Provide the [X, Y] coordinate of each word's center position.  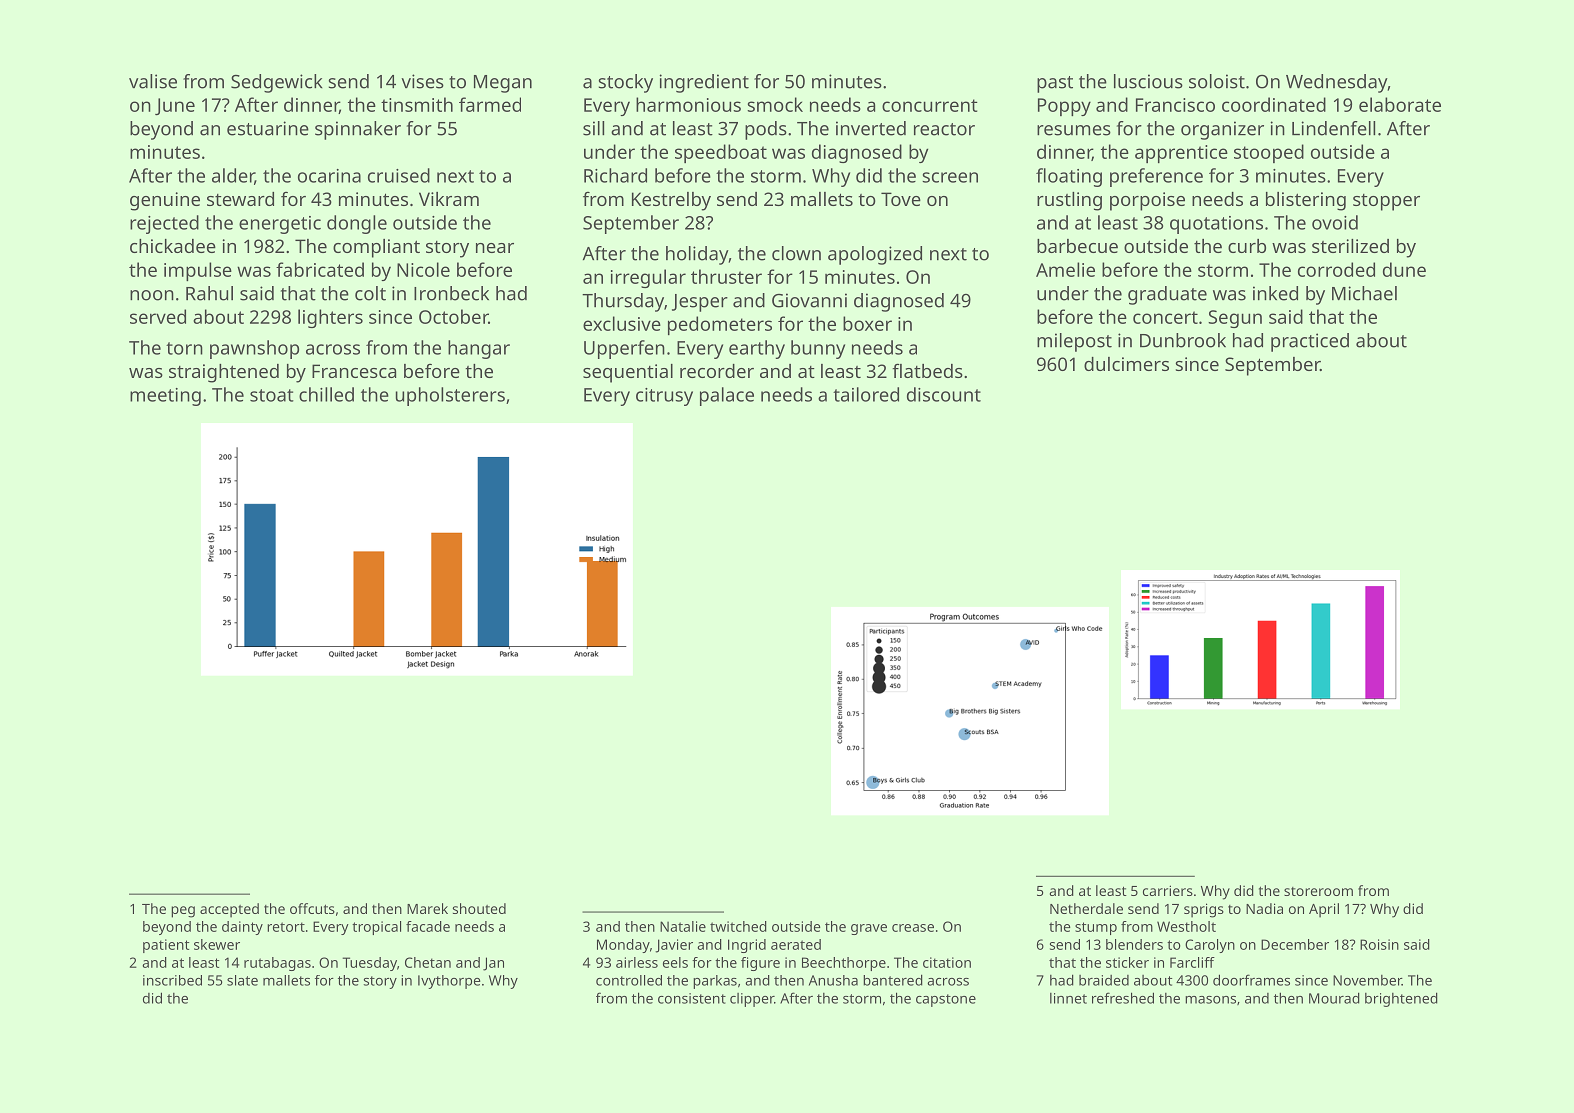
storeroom [1318, 891]
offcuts [312, 908]
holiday [697, 255]
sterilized [1350, 246]
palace [727, 396]
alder [233, 176]
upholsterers [450, 396]
